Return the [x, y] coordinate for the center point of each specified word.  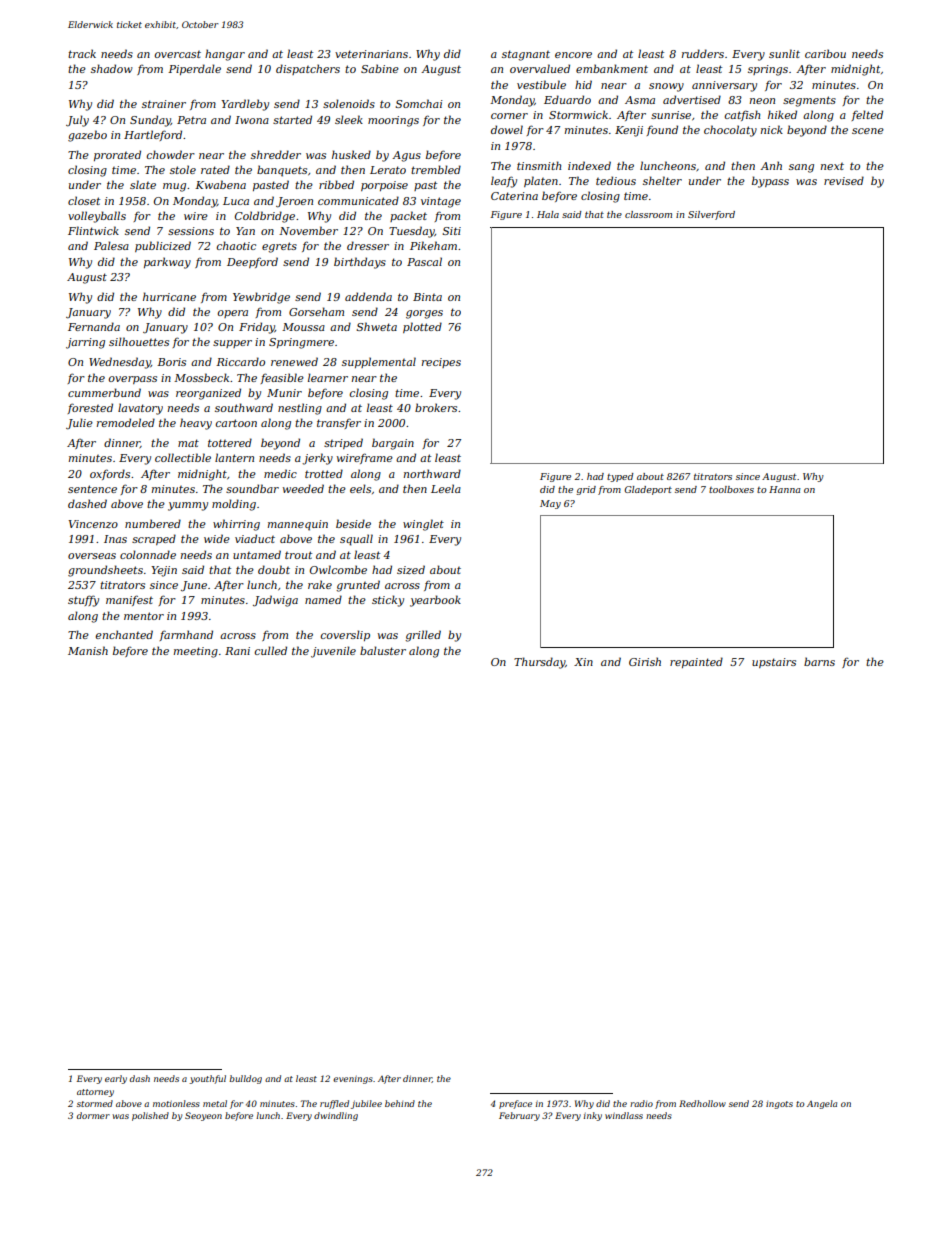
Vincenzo [93, 524]
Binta [427, 297]
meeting [196, 652]
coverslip [345, 635]
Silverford [711, 215]
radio [641, 1103]
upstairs [774, 663]
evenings [353, 1080]
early [116, 1079]
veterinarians [371, 54]
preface [515, 1104]
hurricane [169, 296]
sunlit [784, 53]
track [82, 53]
